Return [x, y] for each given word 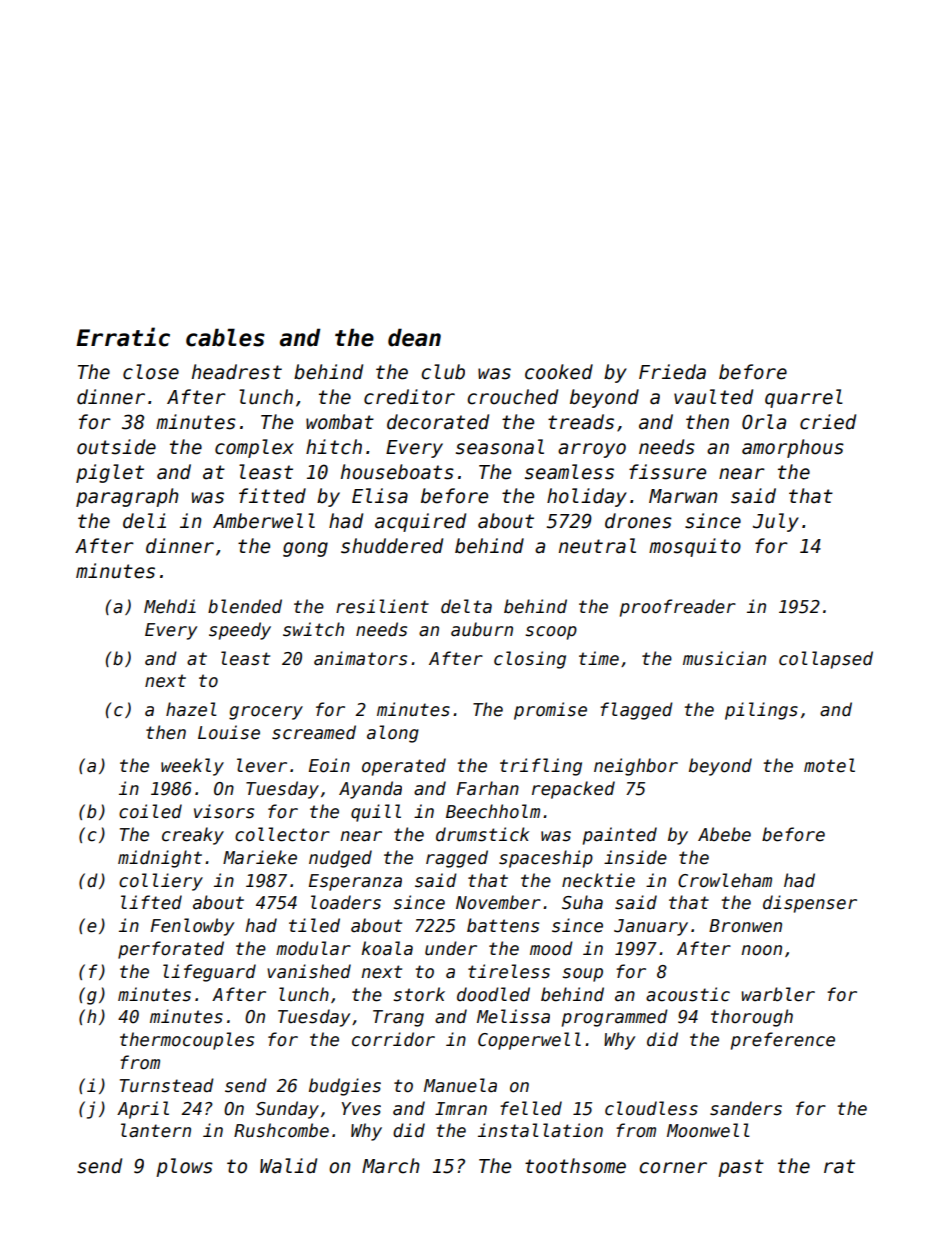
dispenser [810, 904]
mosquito [695, 547]
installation [540, 1130]
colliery [161, 882]
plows [184, 1167]
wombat [340, 422]
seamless [569, 472]
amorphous [793, 448]
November [498, 902]
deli [144, 521]
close [151, 372]
